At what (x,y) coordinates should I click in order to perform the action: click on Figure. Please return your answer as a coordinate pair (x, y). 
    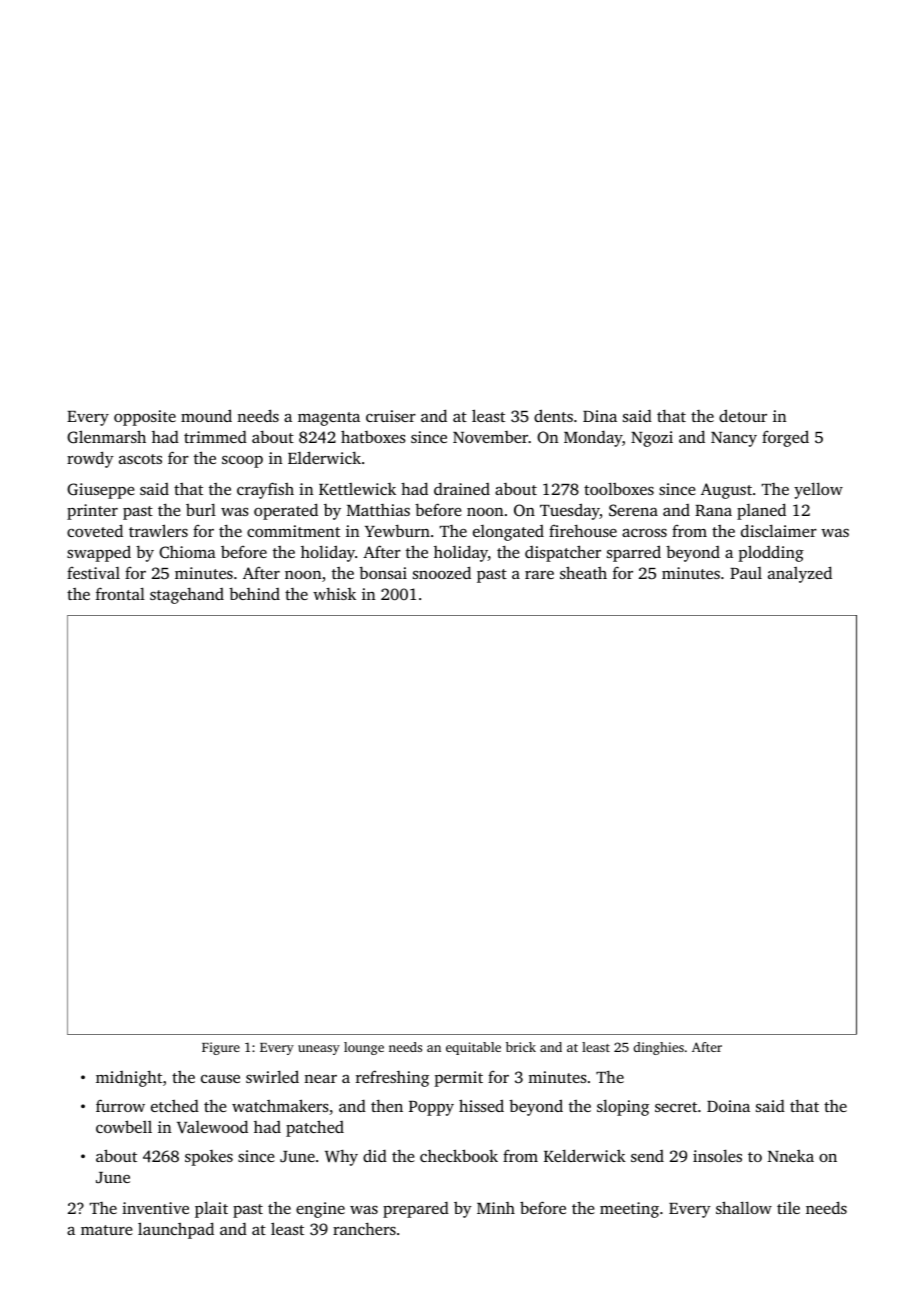
    Looking at the image, I should click on (221, 1048).
